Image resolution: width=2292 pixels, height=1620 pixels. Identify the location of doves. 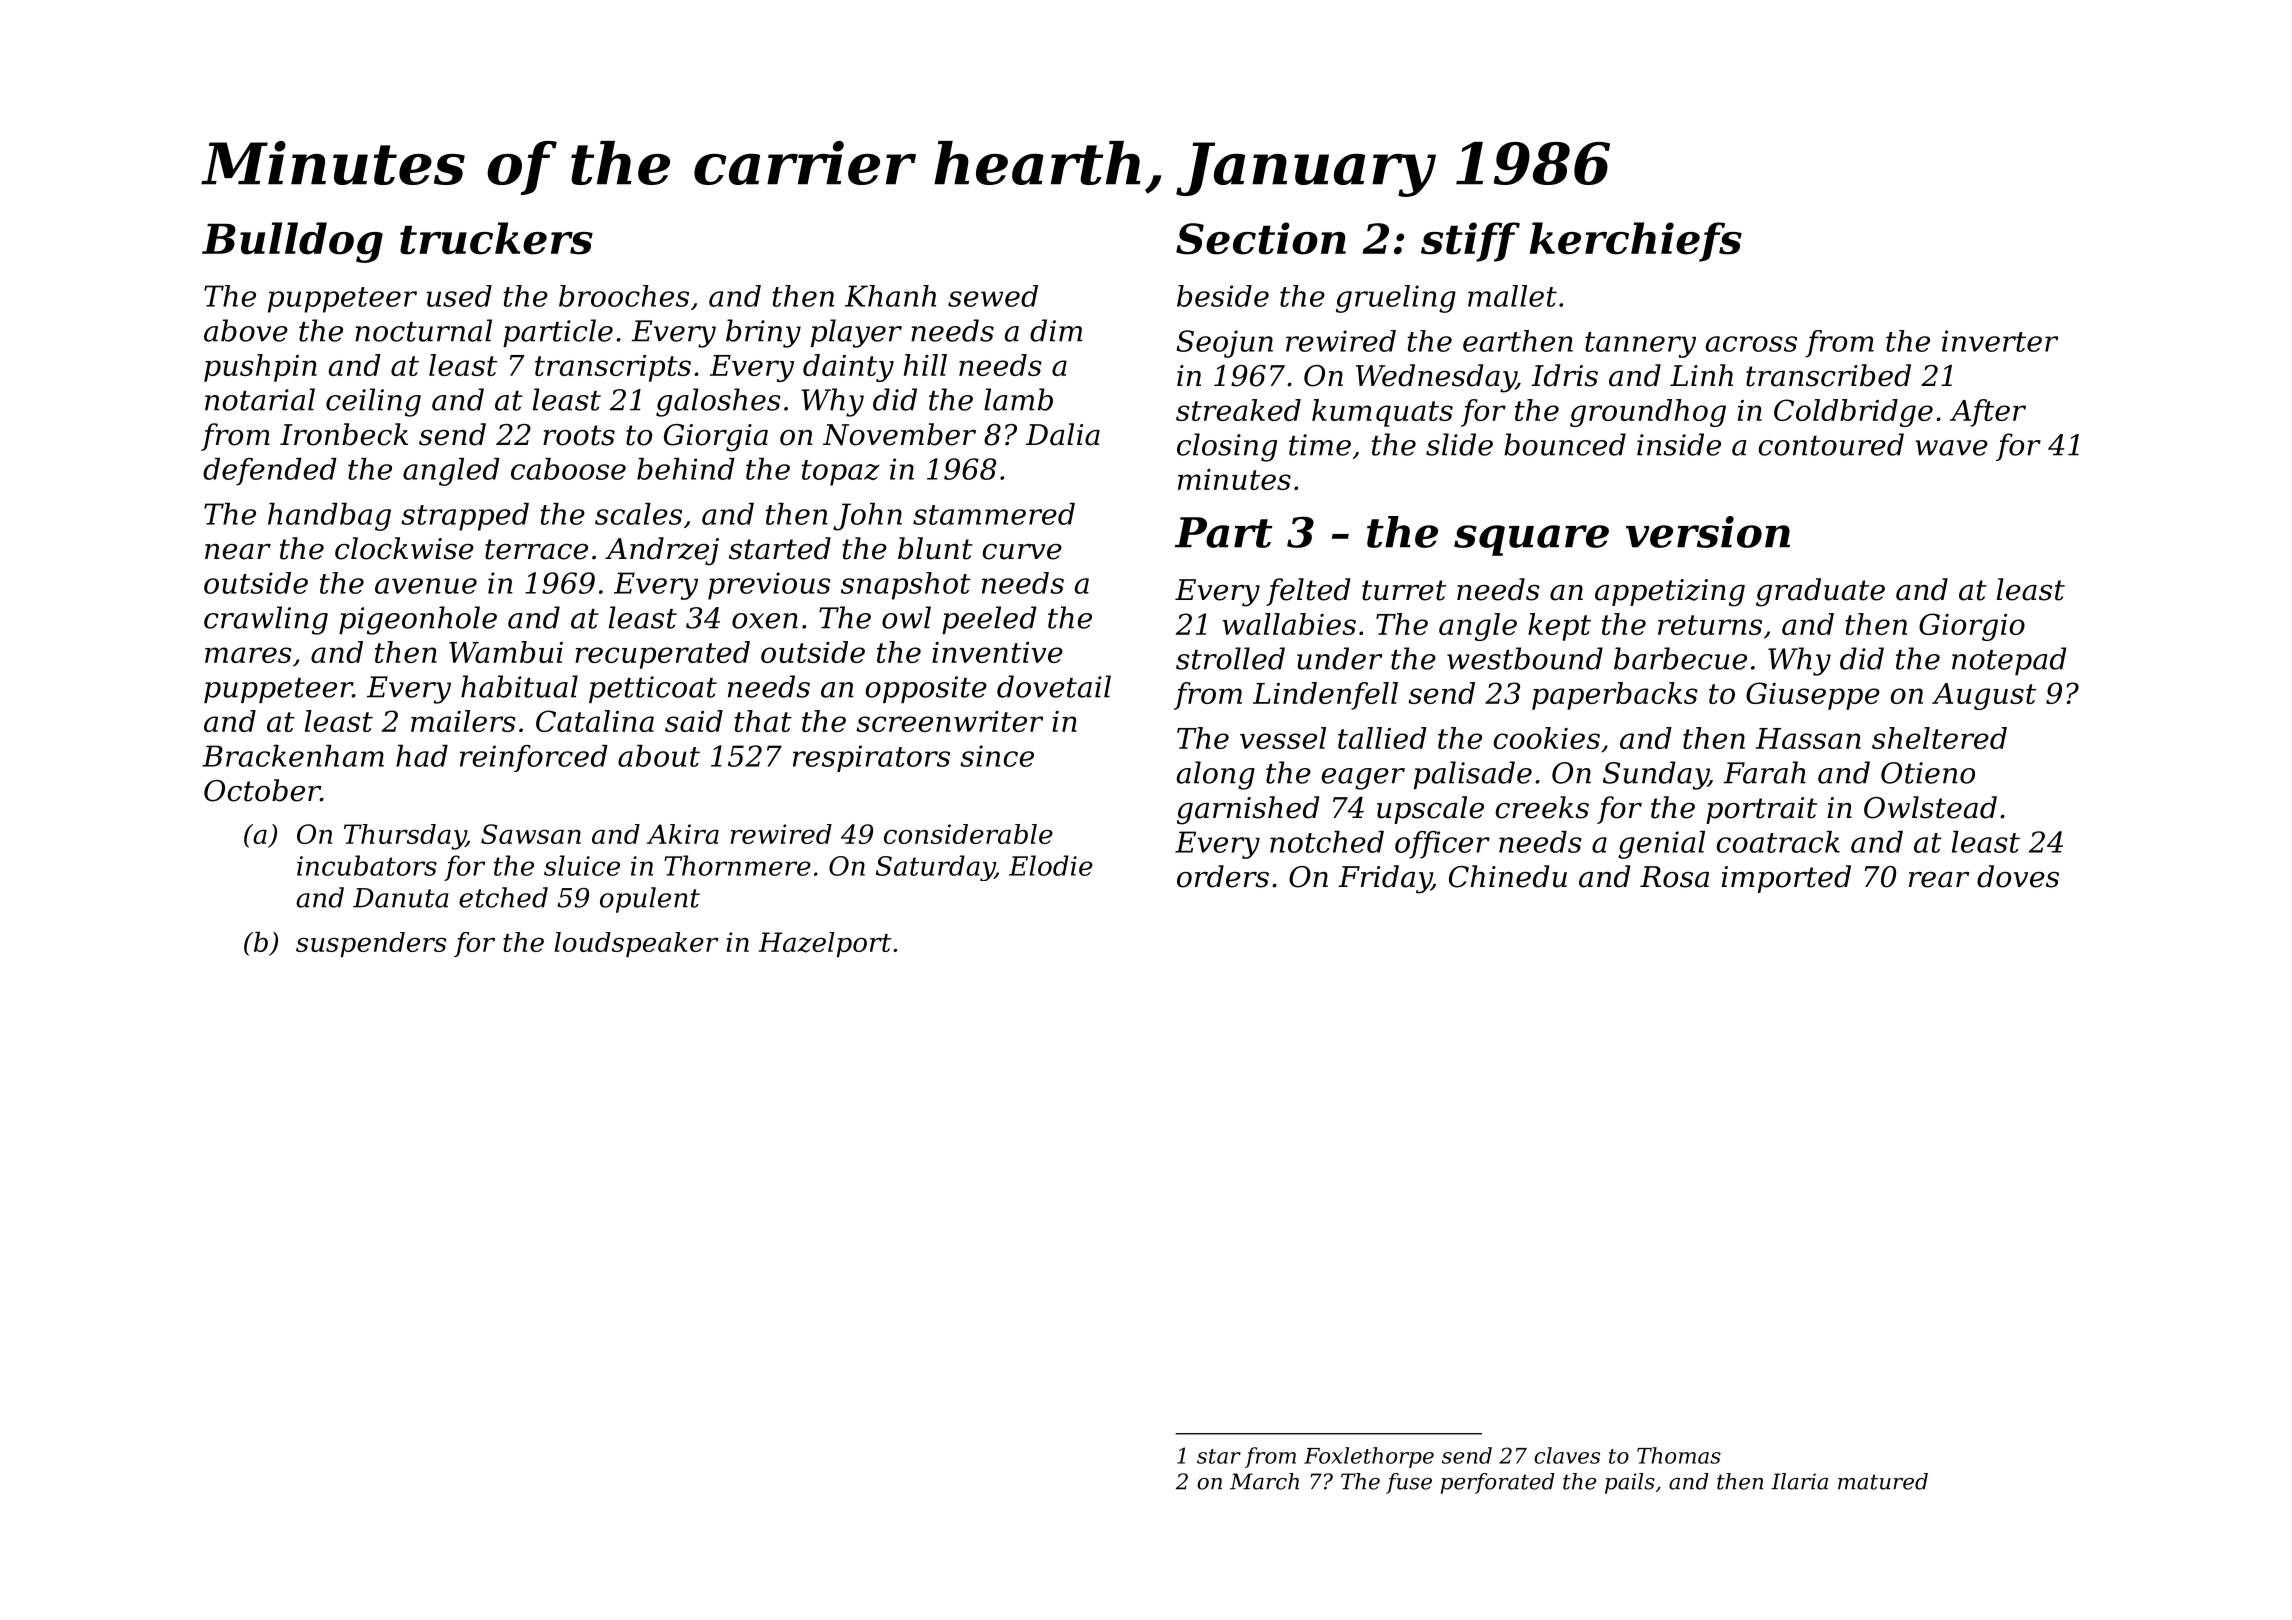
(2018, 876).
